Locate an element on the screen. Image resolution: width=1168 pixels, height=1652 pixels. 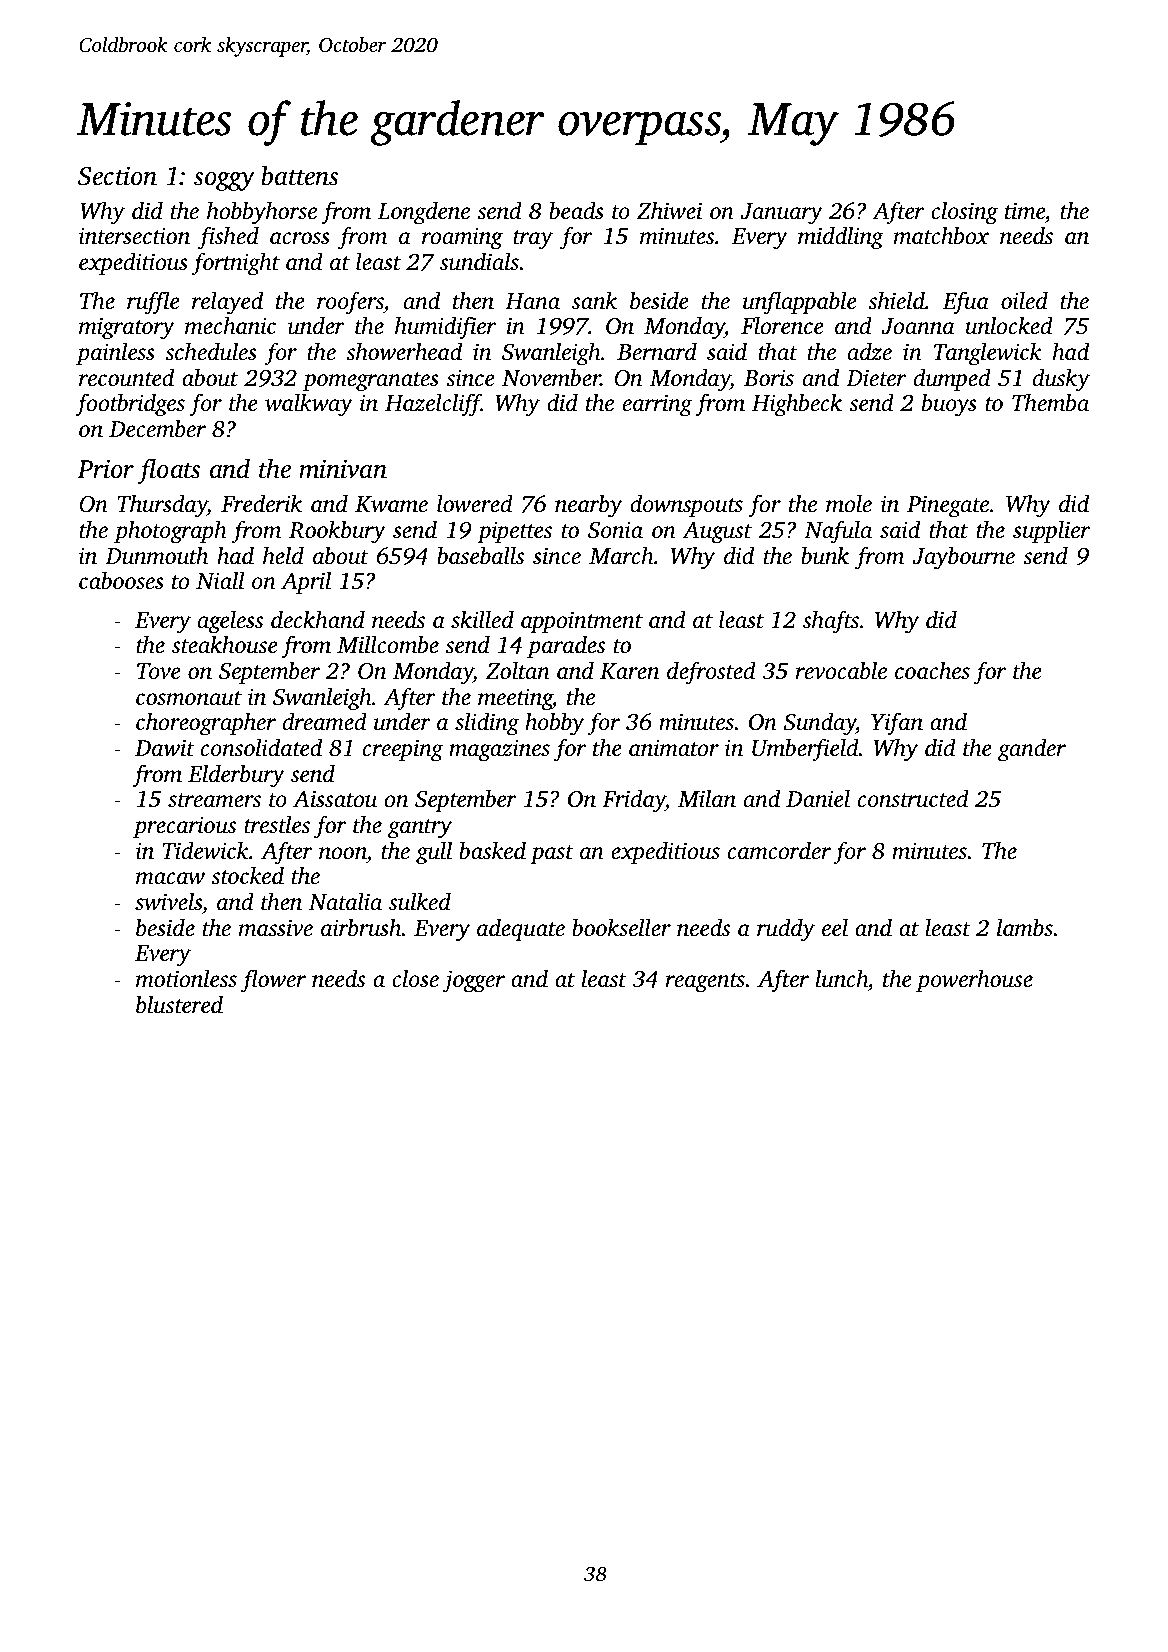
Yifan is located at coordinates (897, 724).
